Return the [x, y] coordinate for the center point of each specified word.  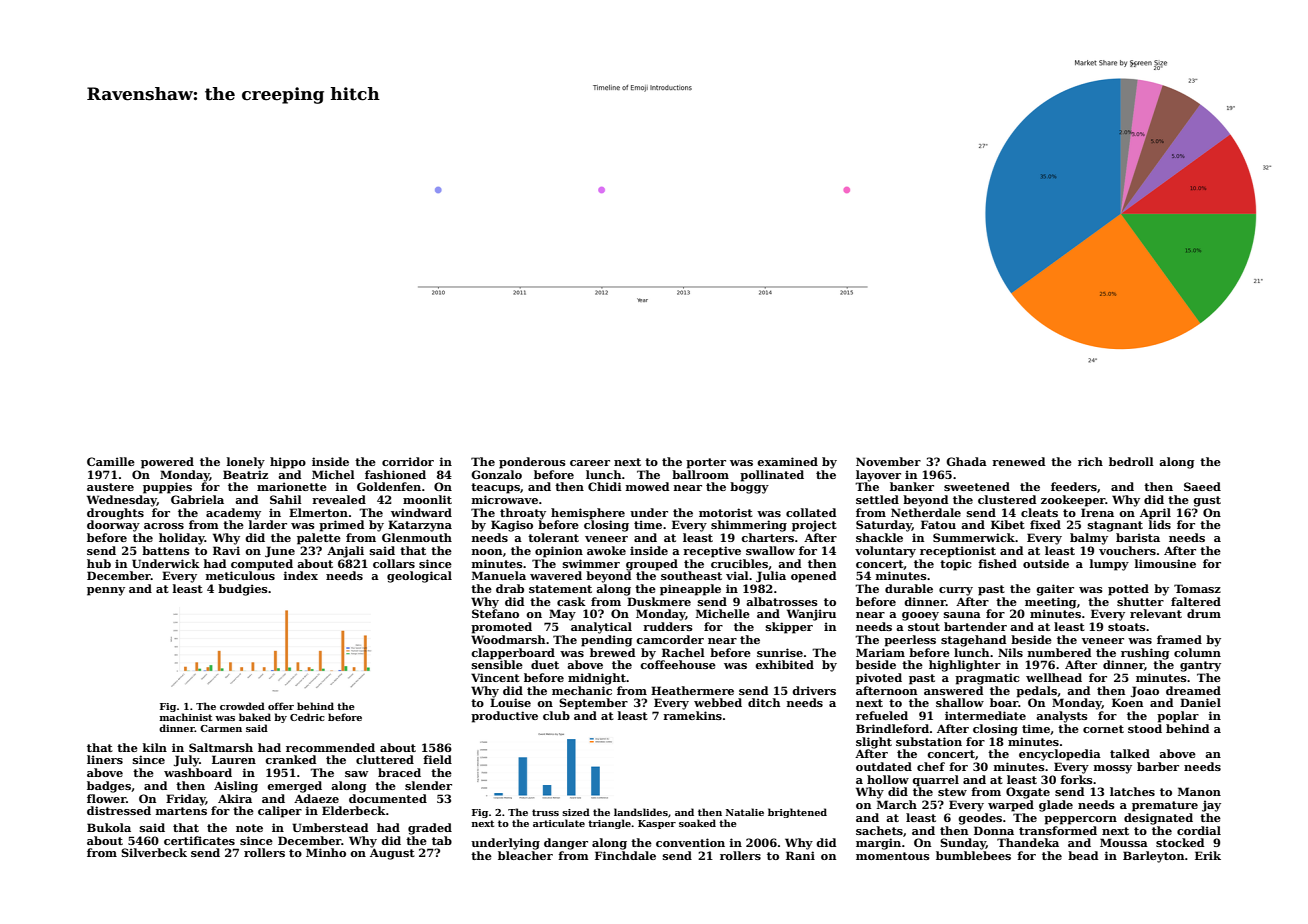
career [590, 463]
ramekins [692, 715]
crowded [242, 706]
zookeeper [1073, 501]
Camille [111, 461]
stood [1145, 728]
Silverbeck [154, 852]
